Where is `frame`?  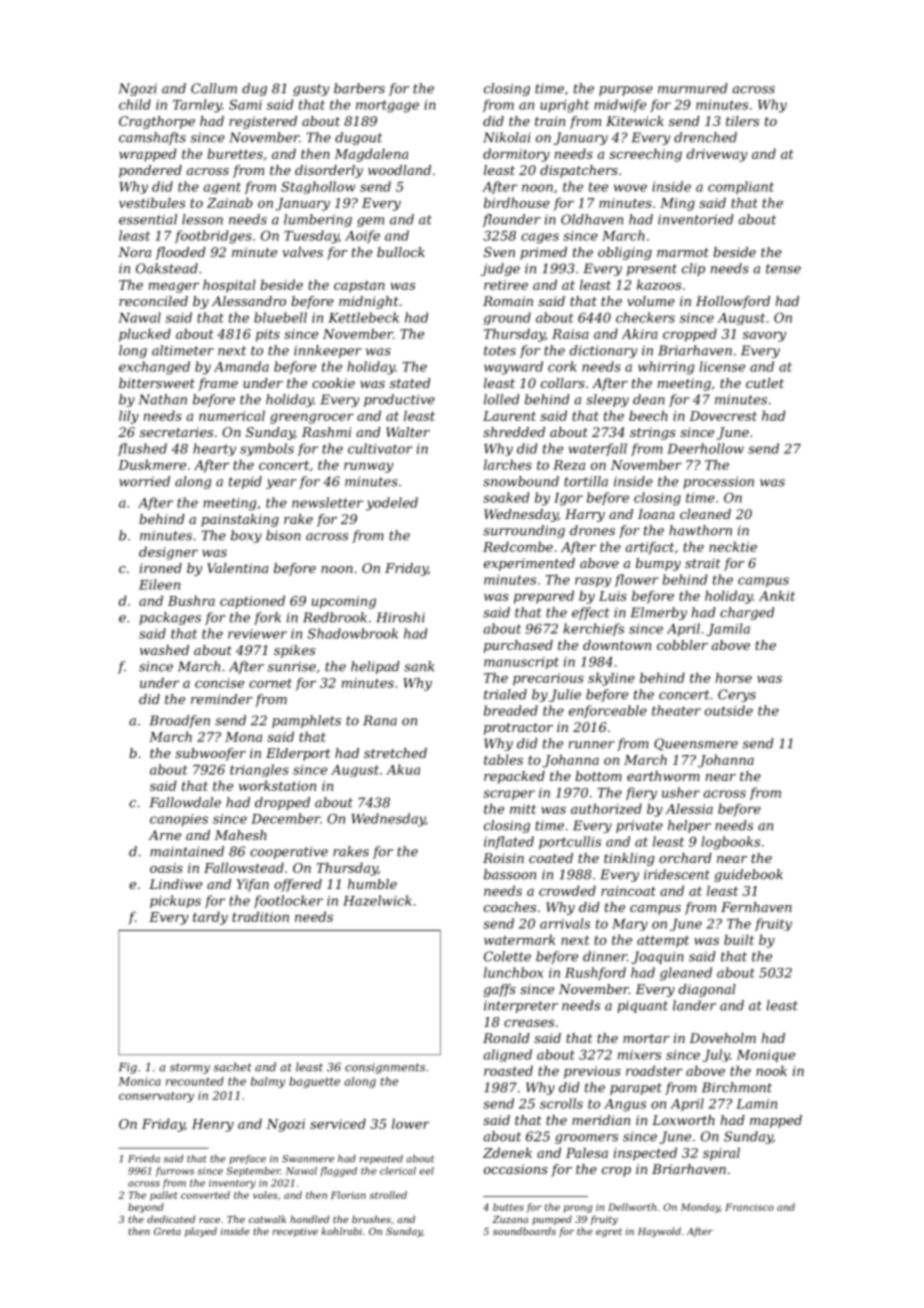 frame is located at coordinates (218, 384).
